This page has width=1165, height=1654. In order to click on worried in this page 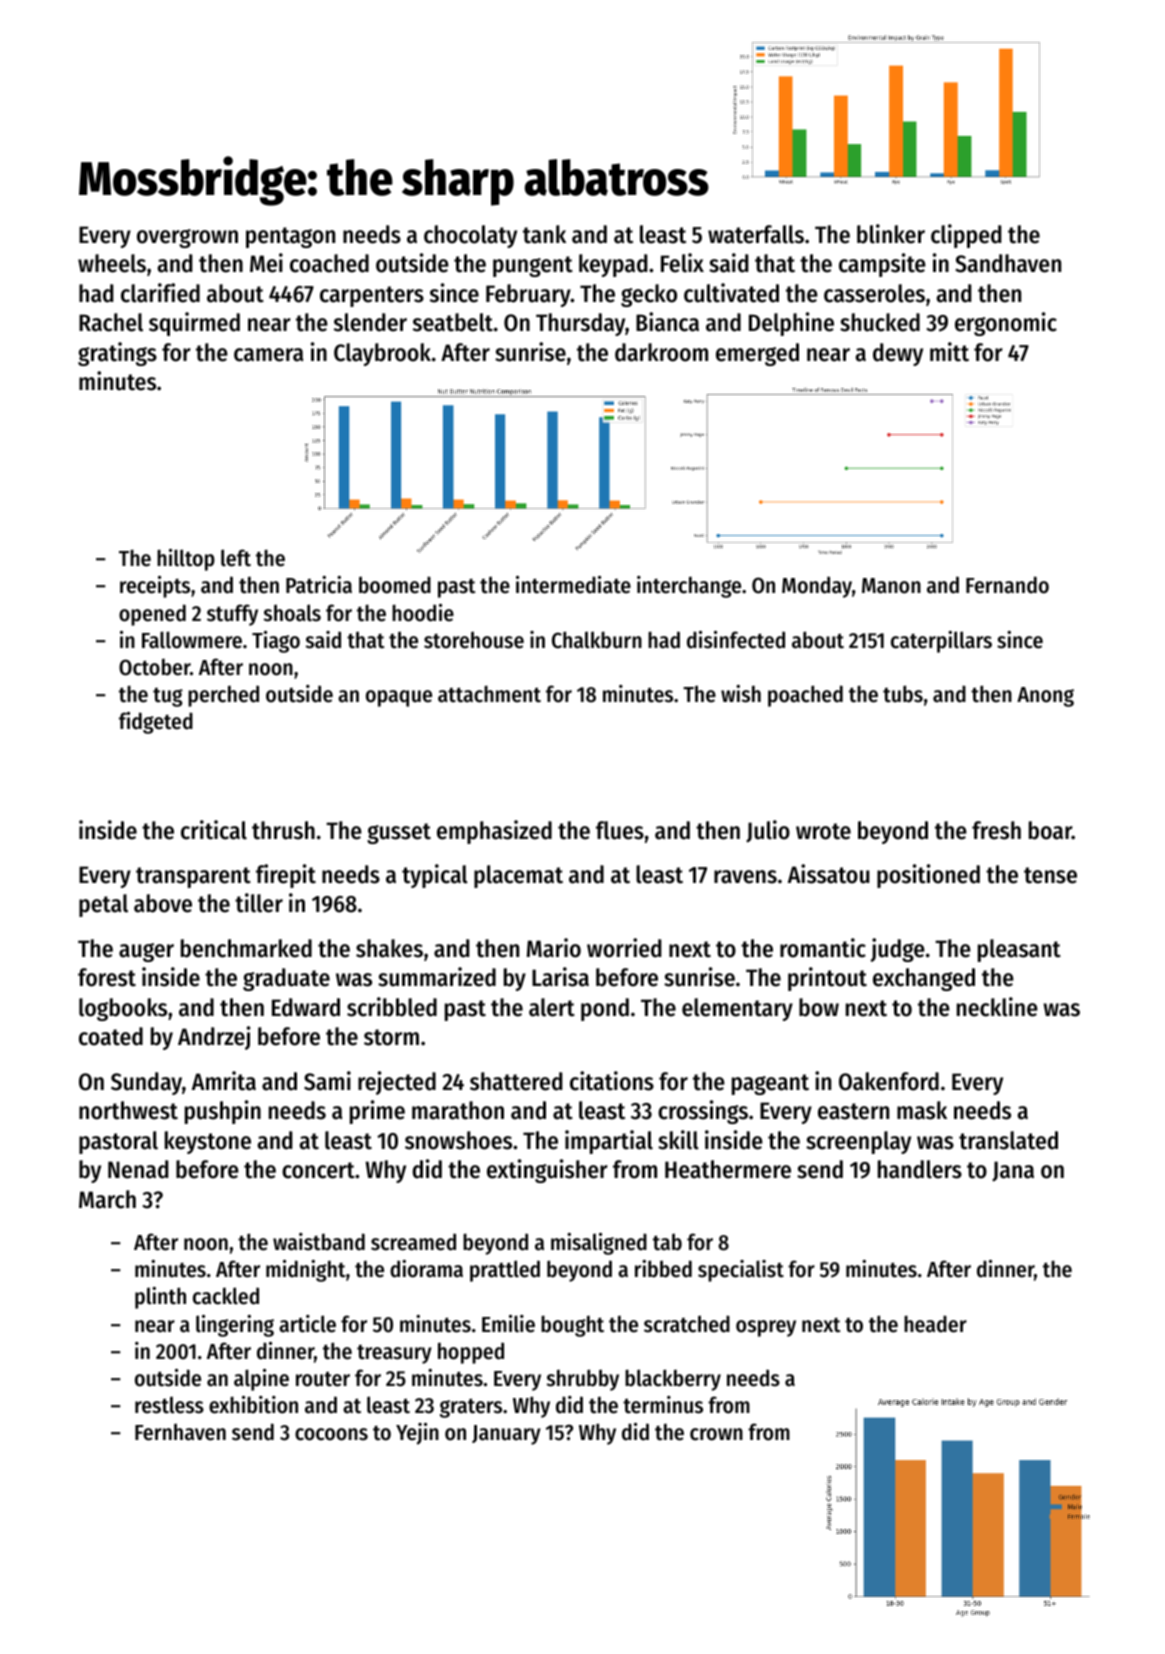, I will do `click(624, 948)`.
